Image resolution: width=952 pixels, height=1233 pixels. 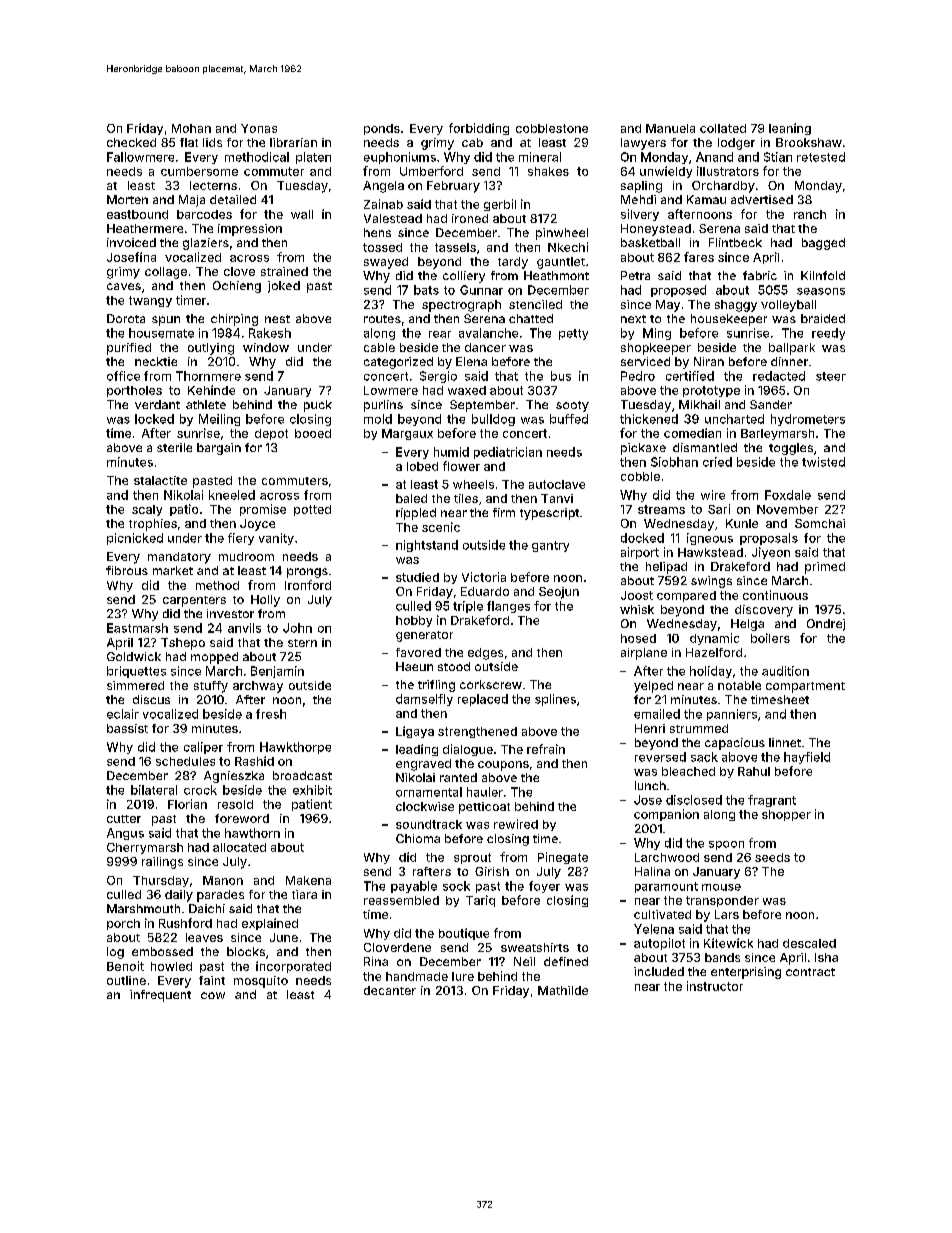 What do you see at coordinates (173, 570) in the document?
I see `market` at bounding box center [173, 570].
